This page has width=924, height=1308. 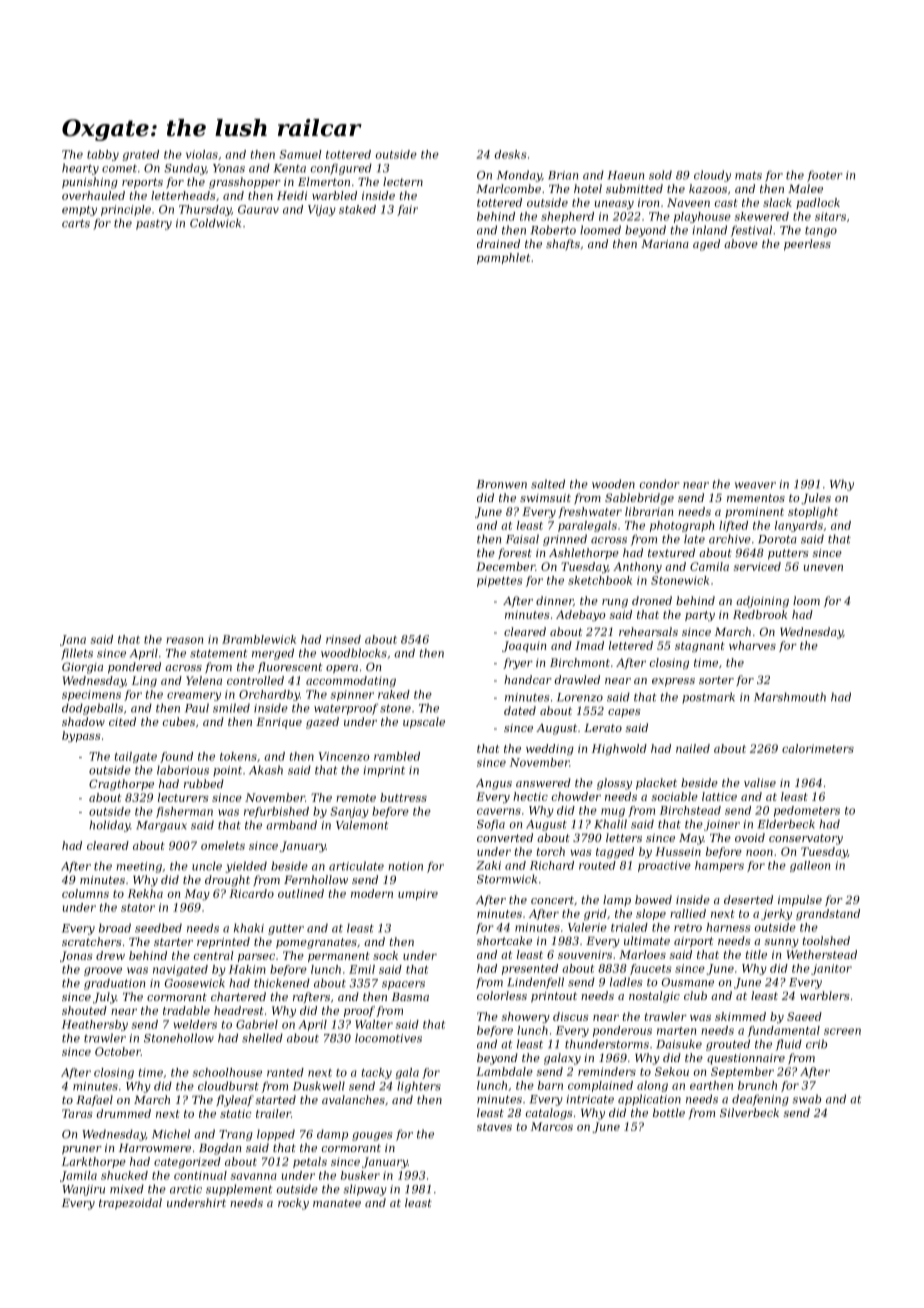 What do you see at coordinates (384, 771) in the page?
I see `imprint` at bounding box center [384, 771].
